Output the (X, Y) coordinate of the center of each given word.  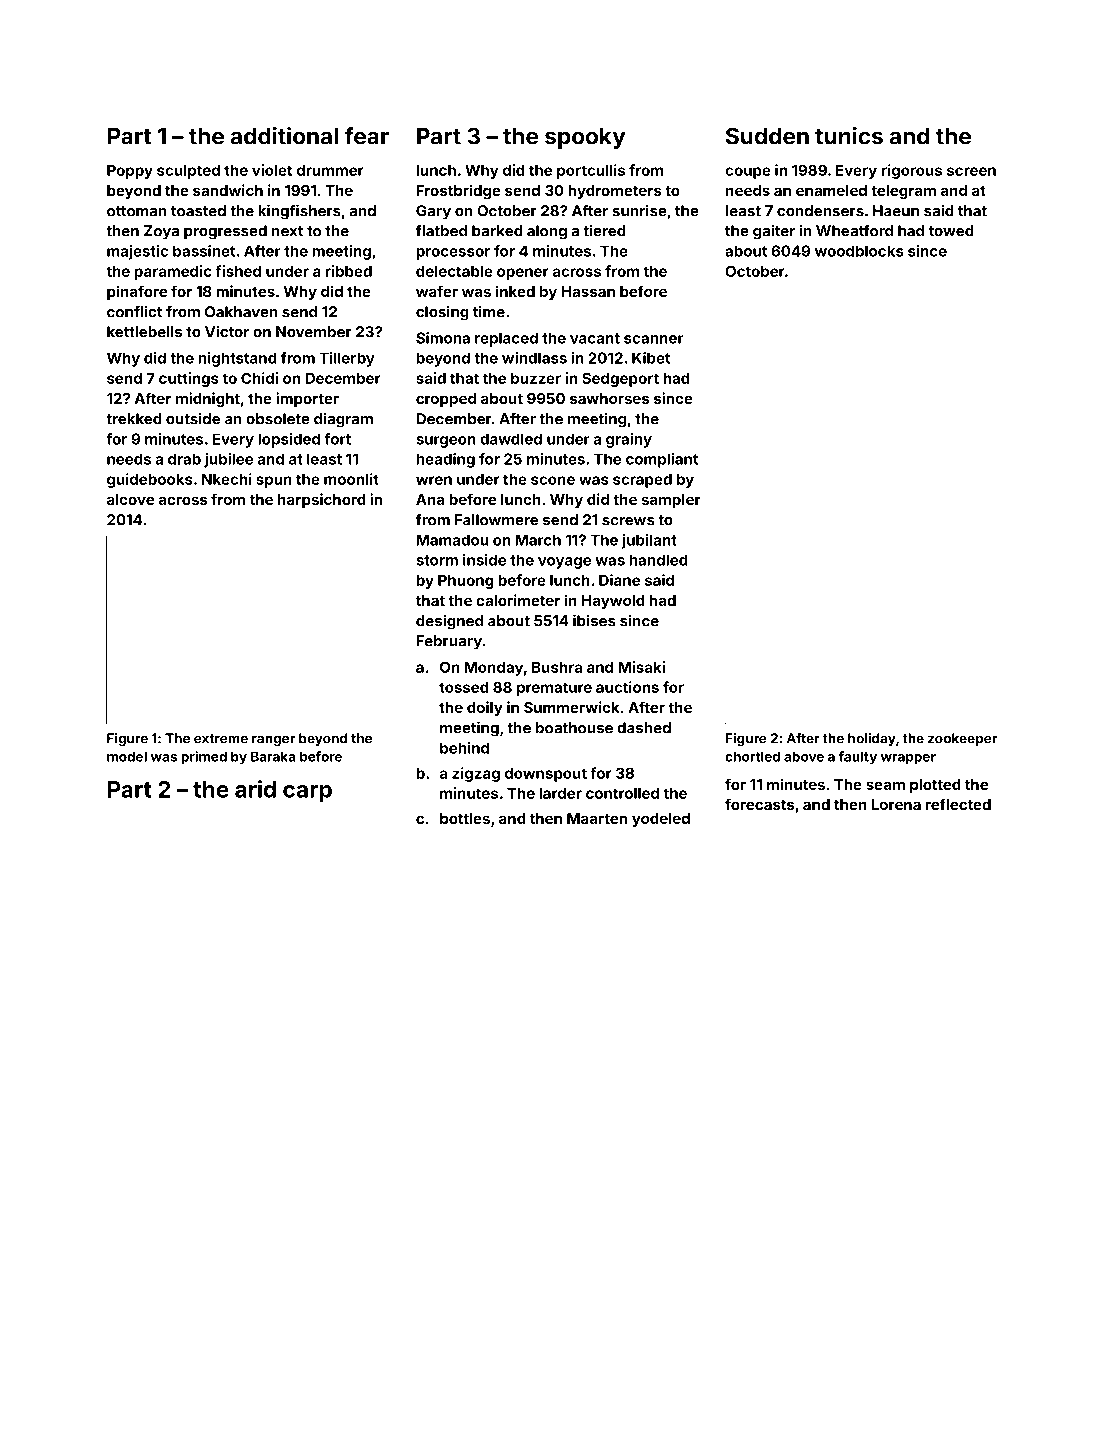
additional (284, 136)
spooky (585, 138)
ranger (273, 741)
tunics (849, 136)
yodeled (661, 820)
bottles (465, 818)
